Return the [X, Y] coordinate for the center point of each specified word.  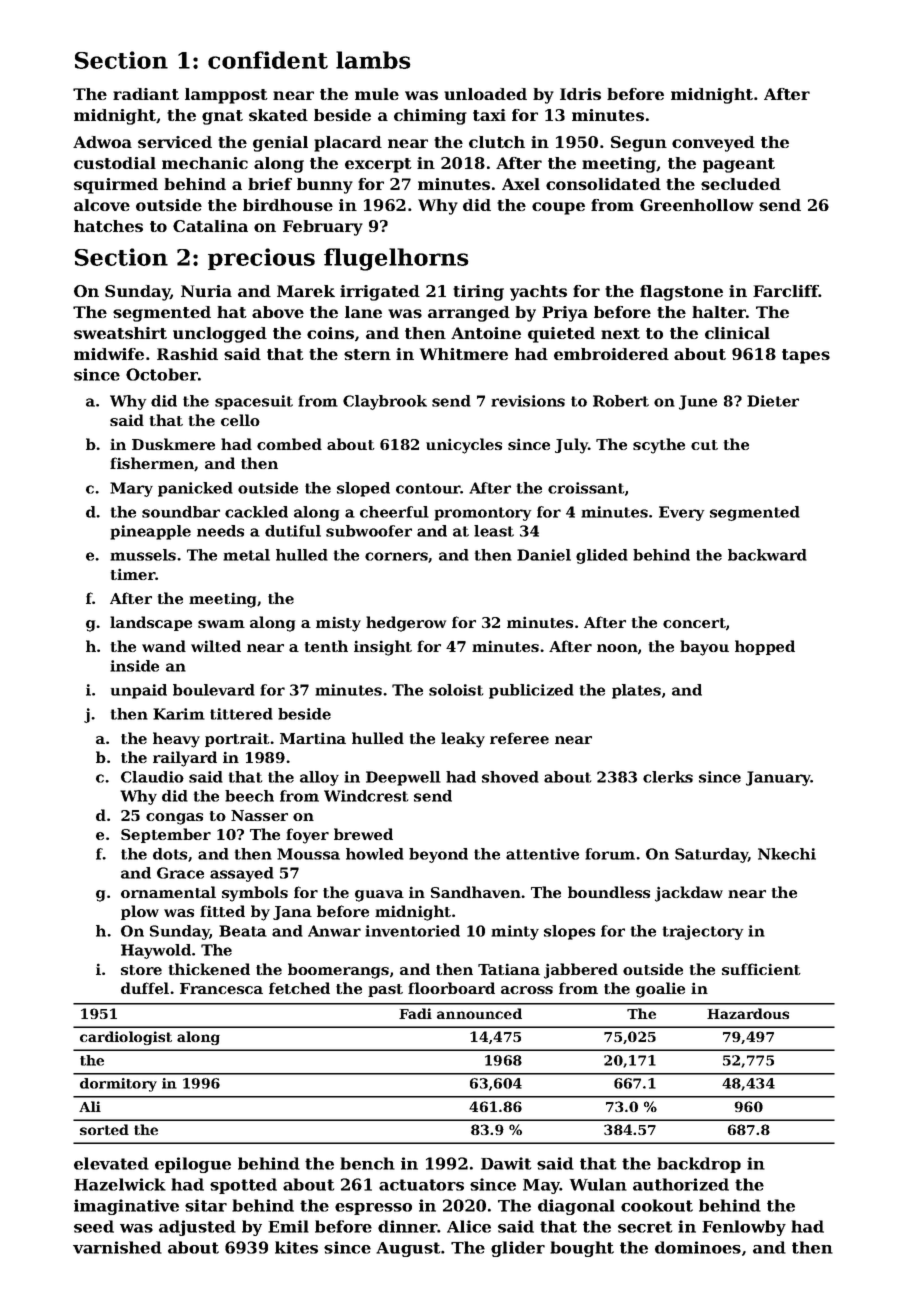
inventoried [412, 931]
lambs [373, 60]
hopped [765, 647]
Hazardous [748, 1013]
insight [383, 648]
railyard [185, 759]
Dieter [773, 401]
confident [268, 60]
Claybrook [385, 402]
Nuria [206, 291]
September [166, 835]
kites [296, 1247]
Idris [580, 94]
